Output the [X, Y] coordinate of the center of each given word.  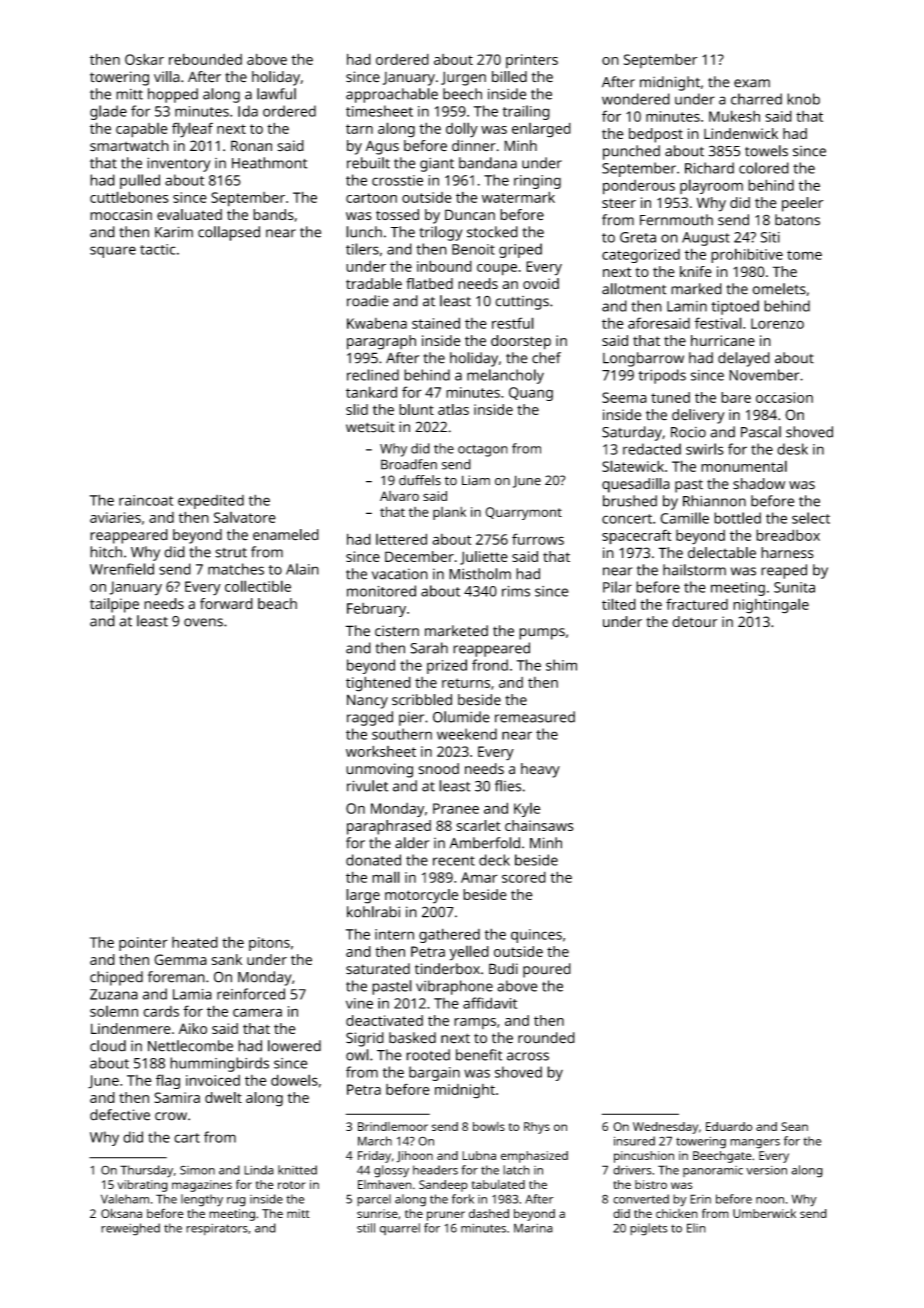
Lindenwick [741, 133]
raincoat [146, 500]
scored [524, 877]
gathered [449, 935]
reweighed [130, 1229]
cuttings [522, 303]
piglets [649, 1229]
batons [797, 220]
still [366, 1228]
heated [195, 942]
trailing [526, 112]
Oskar [144, 59]
